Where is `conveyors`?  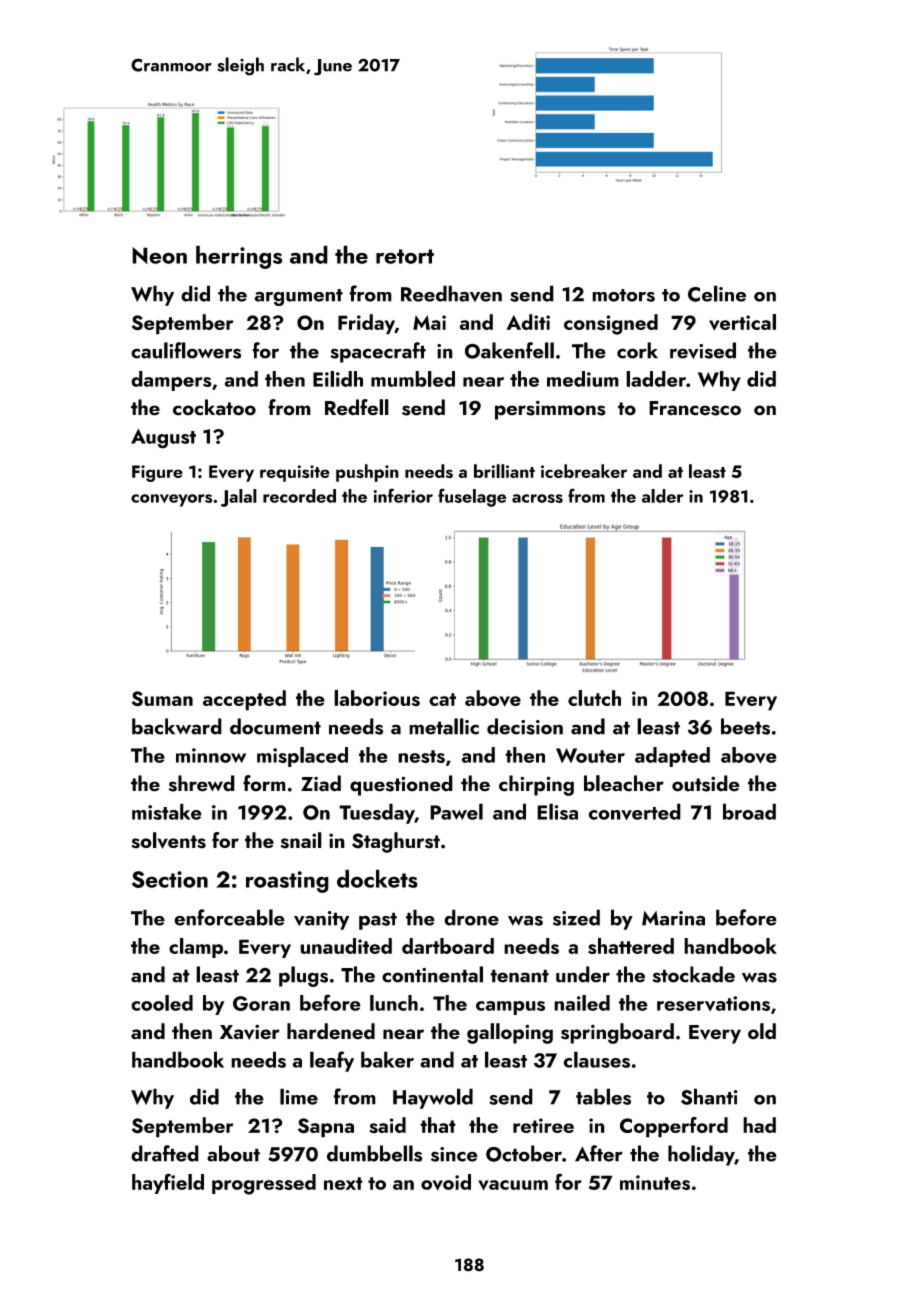 conveyors is located at coordinates (171, 500).
